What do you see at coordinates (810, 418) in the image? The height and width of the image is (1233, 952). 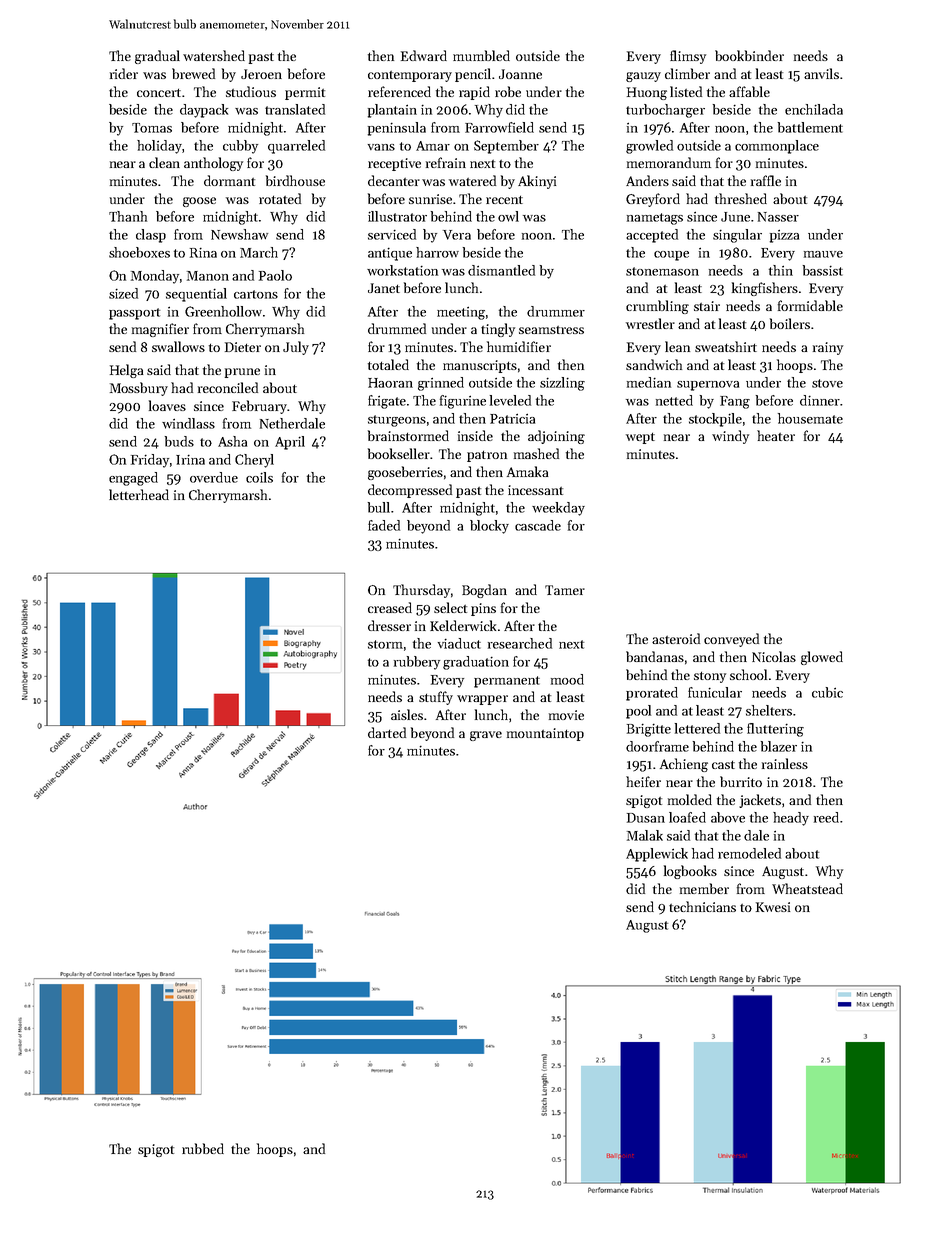 I see `housemate` at bounding box center [810, 418].
